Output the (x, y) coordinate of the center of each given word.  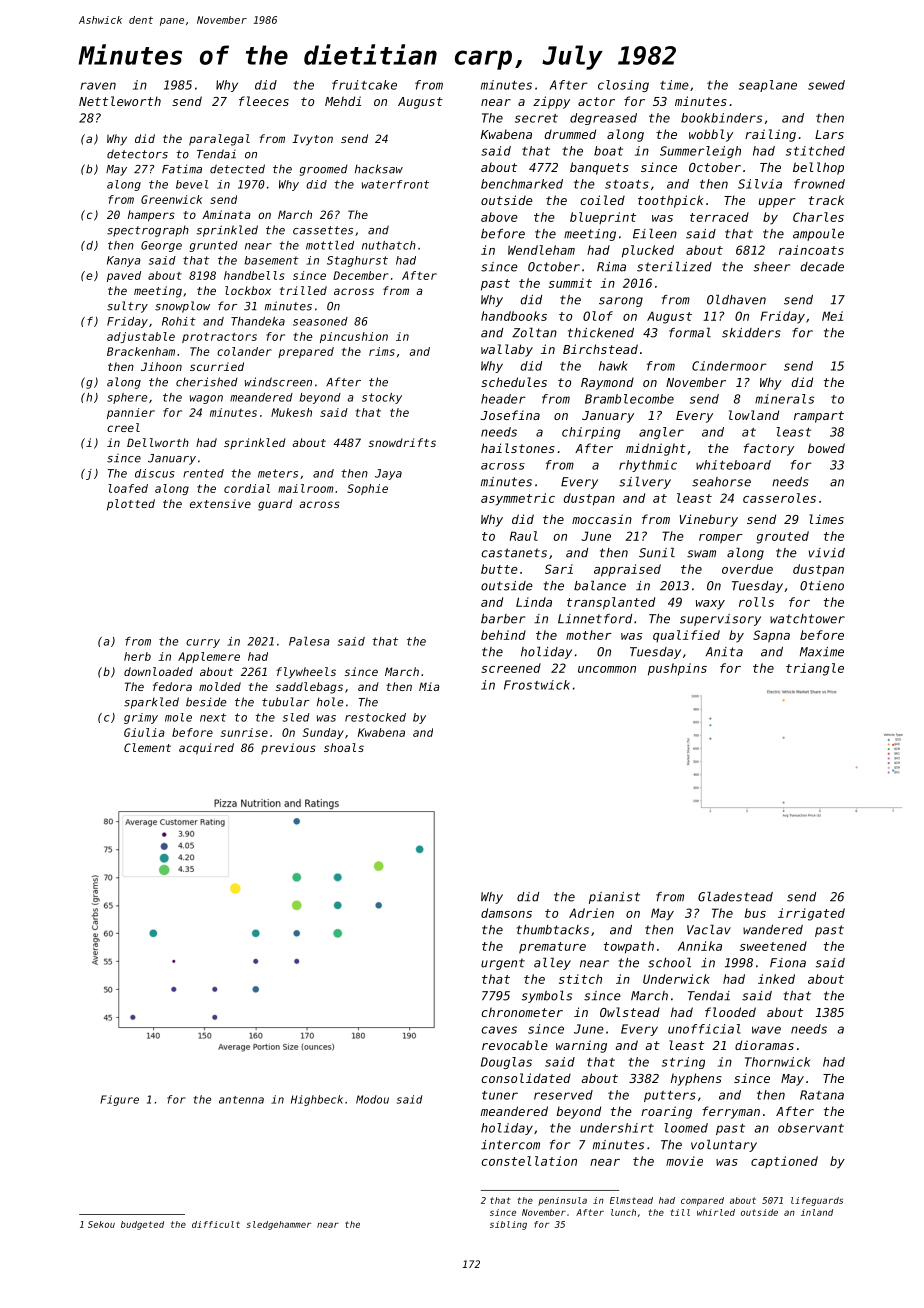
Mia (429, 686)
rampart (819, 417)
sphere (127, 398)
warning (581, 1046)
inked (776, 979)
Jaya (388, 474)
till (680, 1212)
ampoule (818, 234)
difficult (216, 1224)
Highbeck (317, 1100)
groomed (324, 170)
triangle (815, 669)
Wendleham (541, 250)
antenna (241, 1100)
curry (203, 643)
